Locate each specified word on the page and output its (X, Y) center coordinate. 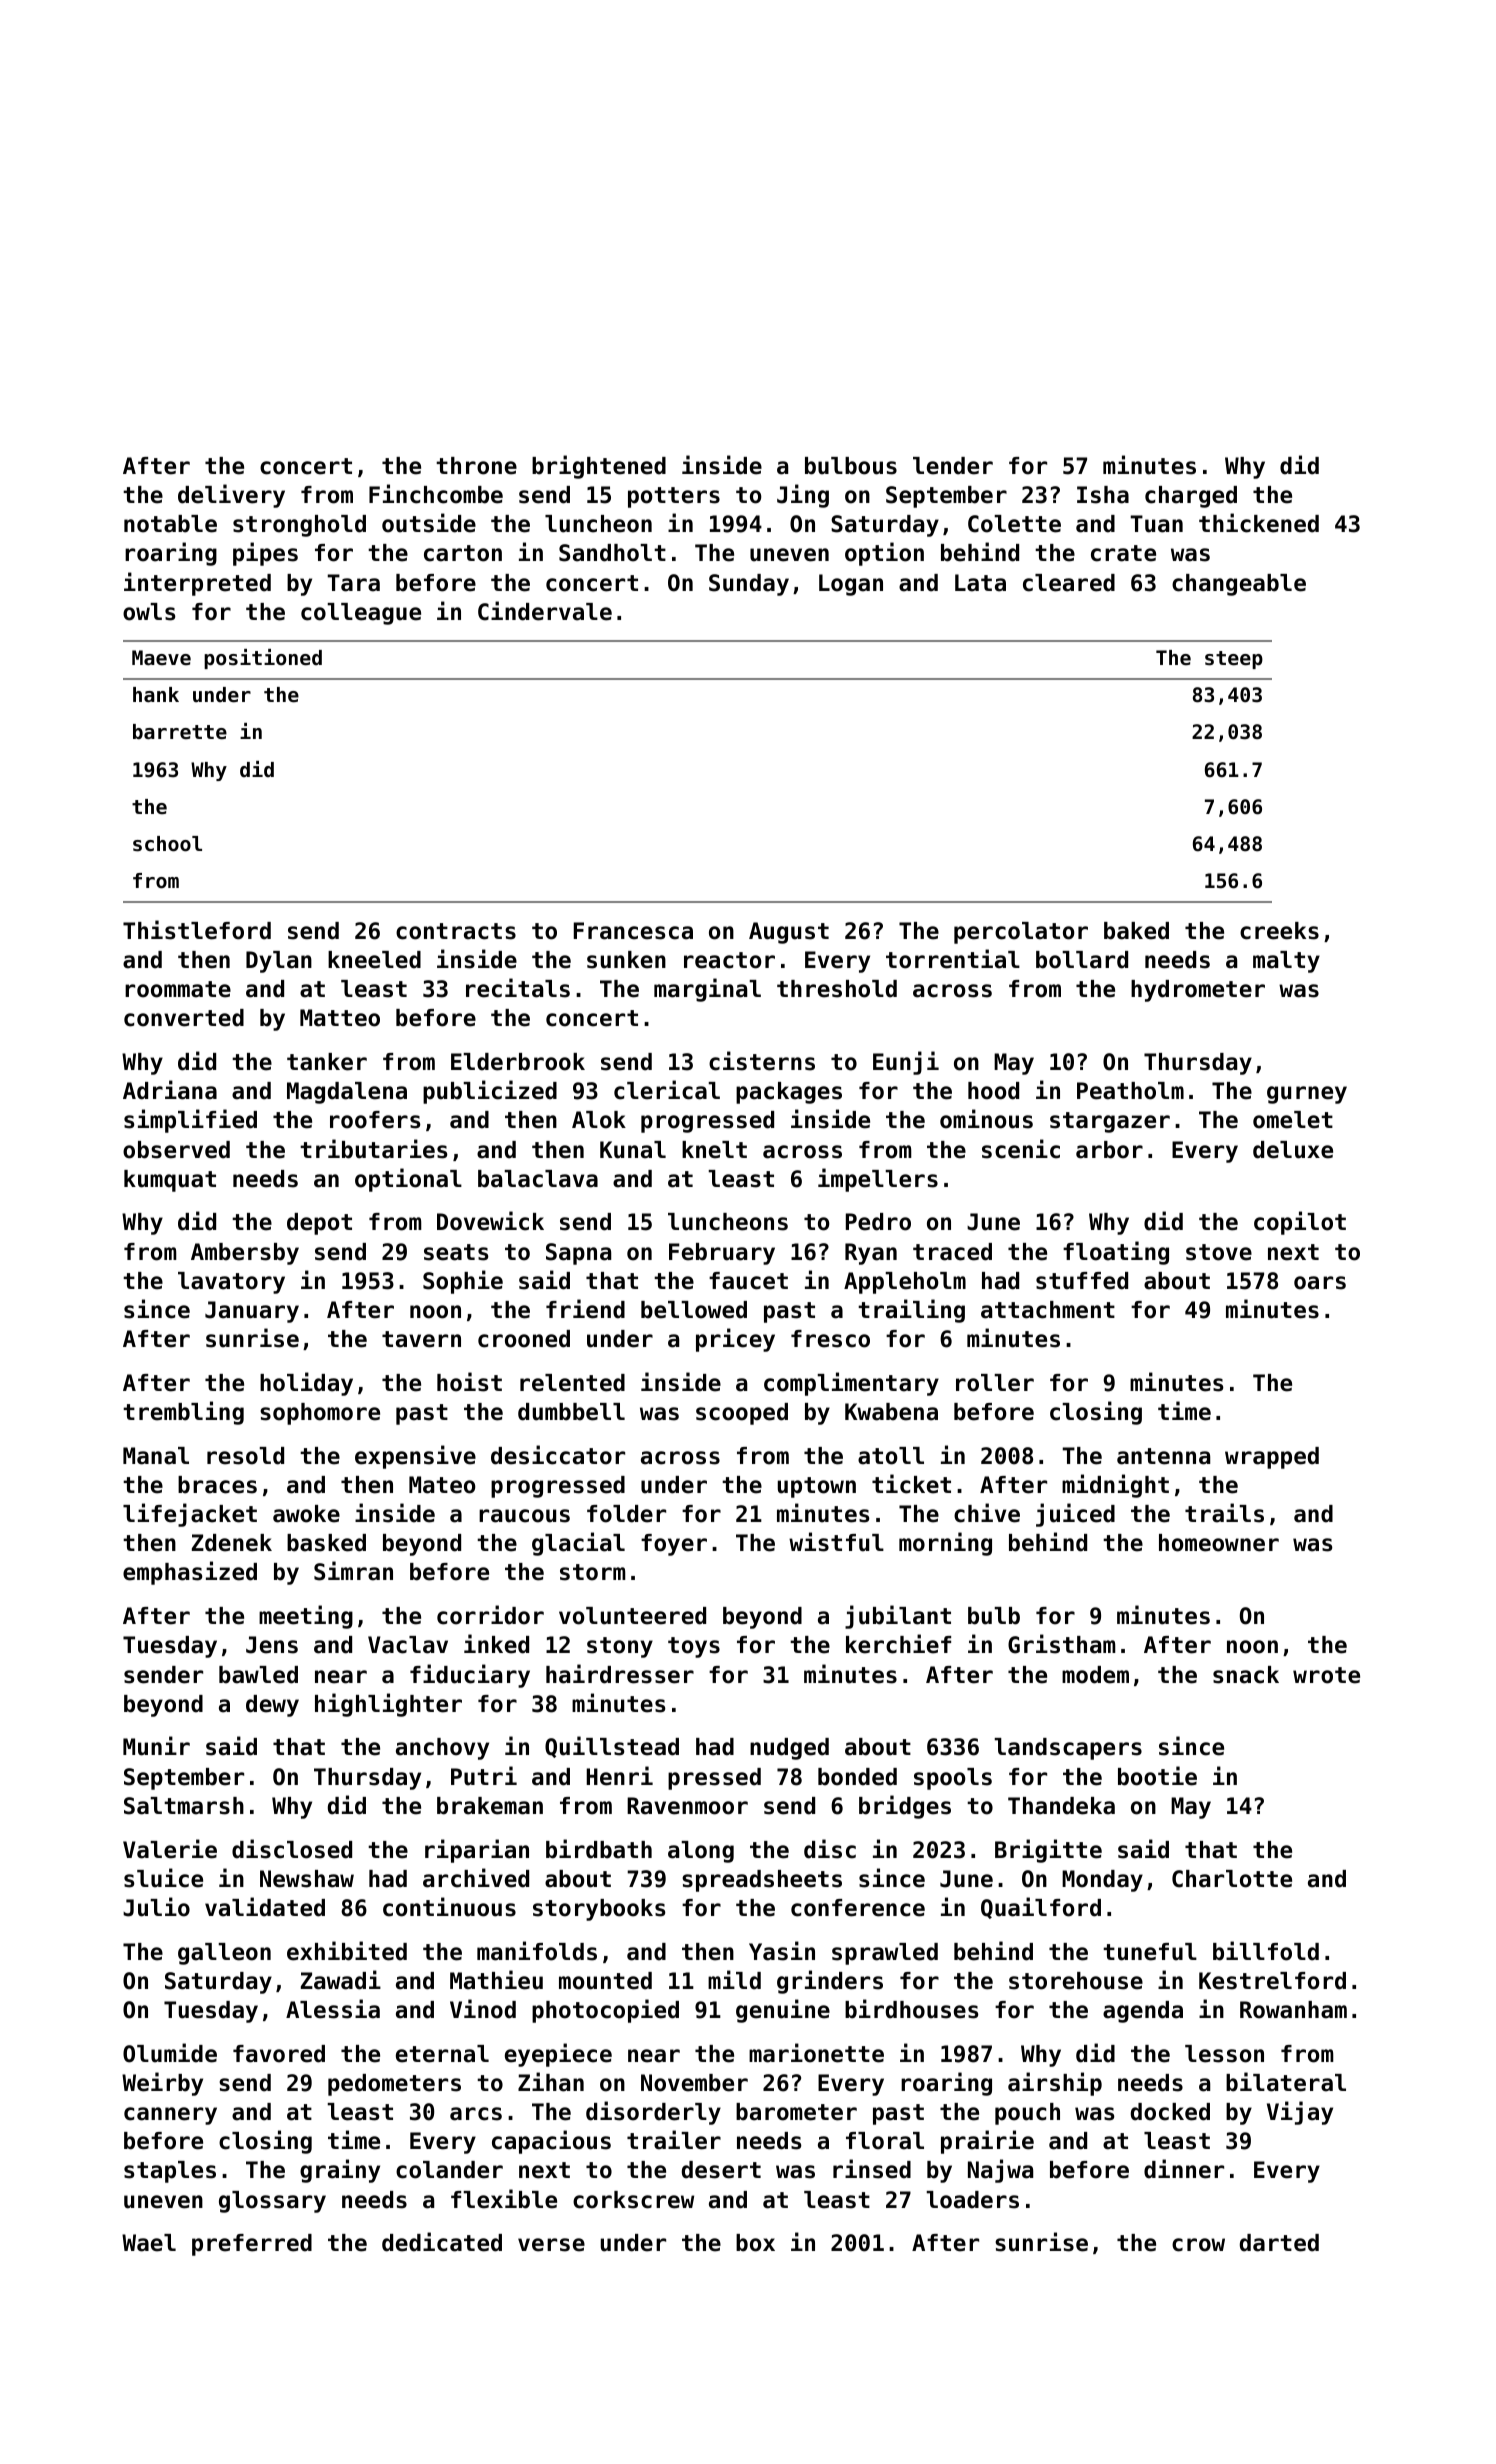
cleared (1069, 583)
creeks (1279, 931)
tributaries (374, 1149)
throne (476, 466)
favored (279, 2054)
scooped (742, 1414)
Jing (803, 496)
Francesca (633, 931)
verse (551, 2245)
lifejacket (190, 1515)
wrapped (1272, 1458)
